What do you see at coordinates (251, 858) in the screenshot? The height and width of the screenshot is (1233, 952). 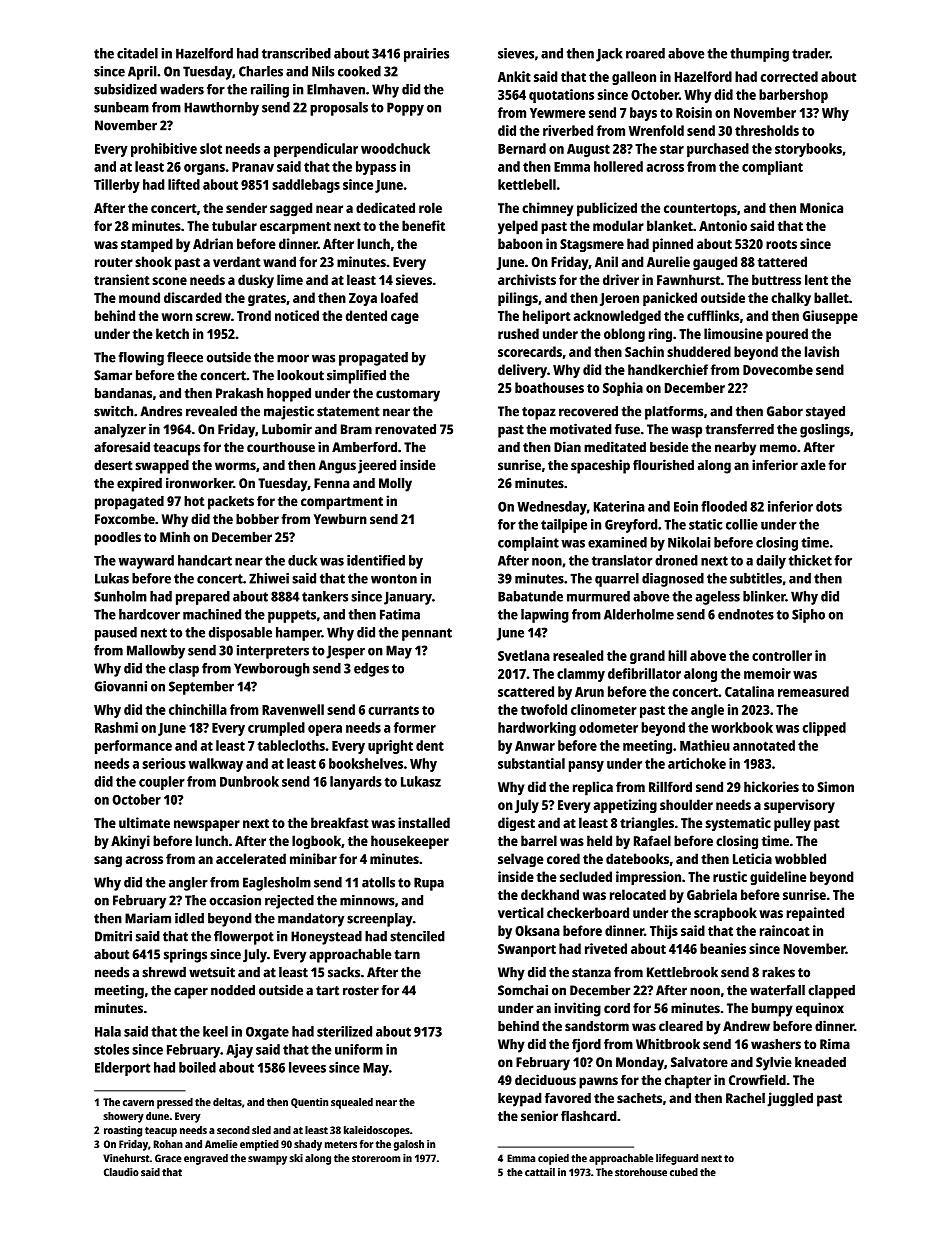 I see `accelerated` at bounding box center [251, 858].
